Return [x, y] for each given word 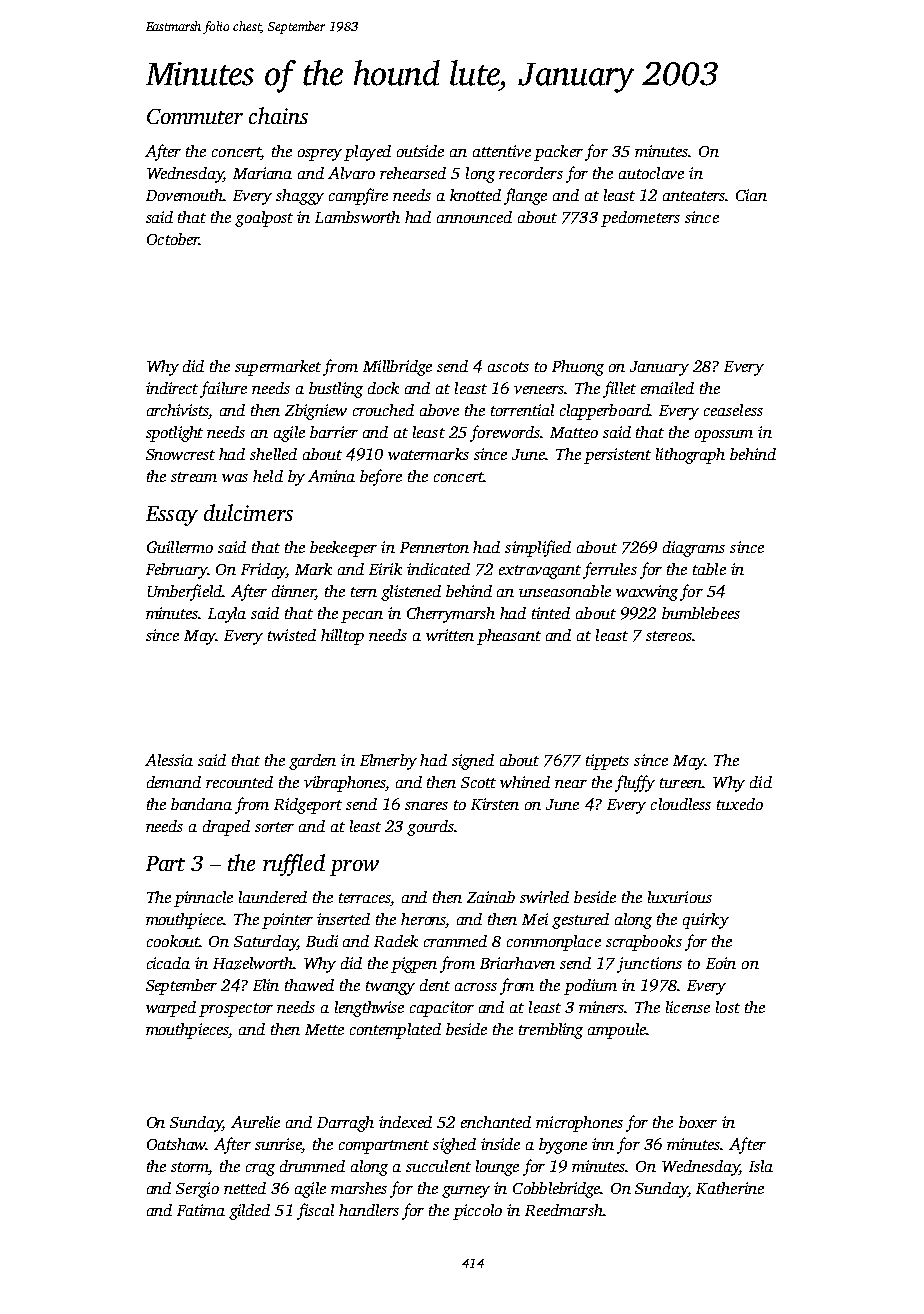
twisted [292, 635]
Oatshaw [176, 1144]
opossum [724, 436]
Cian [751, 195]
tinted [551, 613]
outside [420, 151]
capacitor [442, 1009]
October [173, 239]
